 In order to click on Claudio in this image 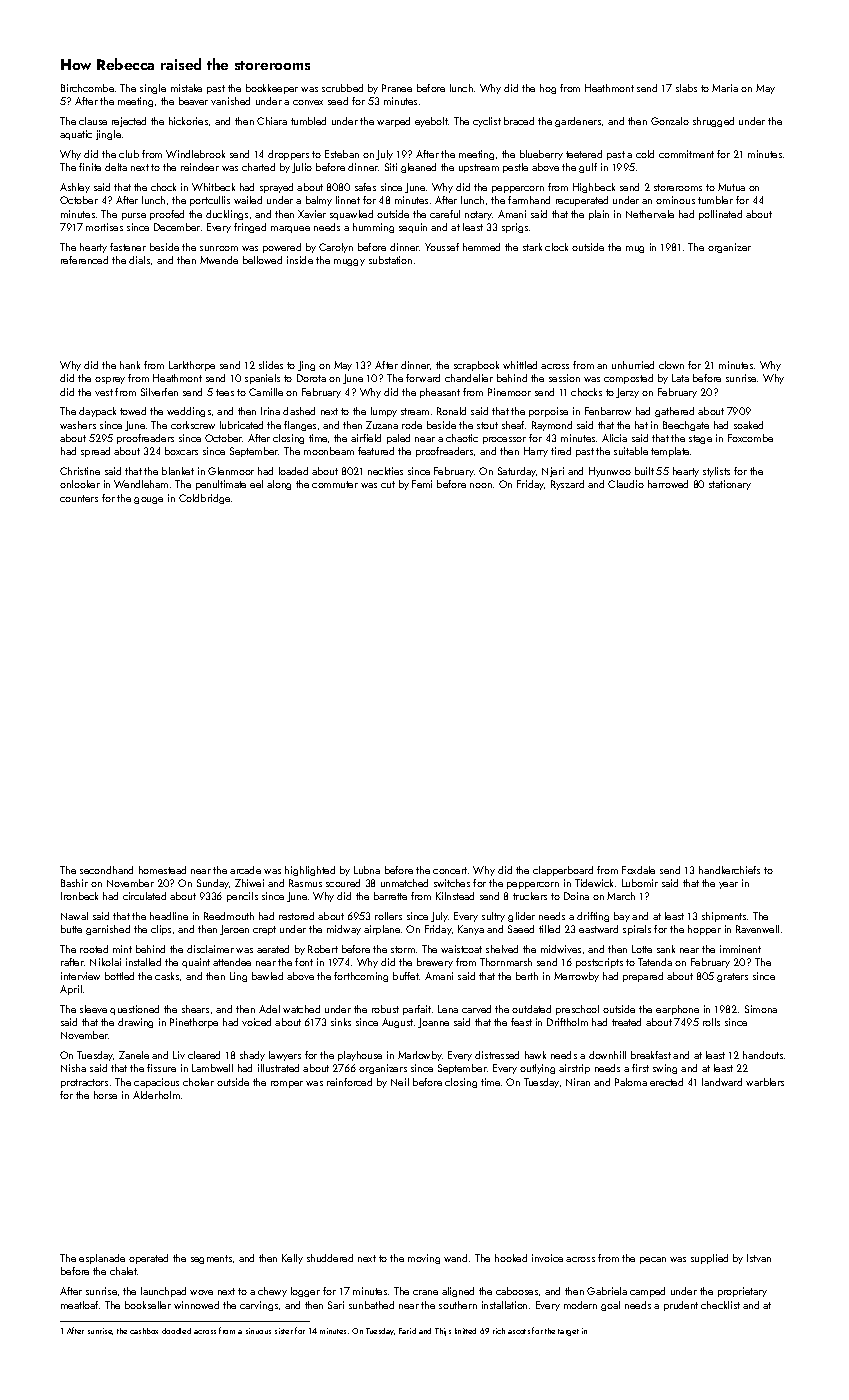, I will do `click(626, 484)`.
